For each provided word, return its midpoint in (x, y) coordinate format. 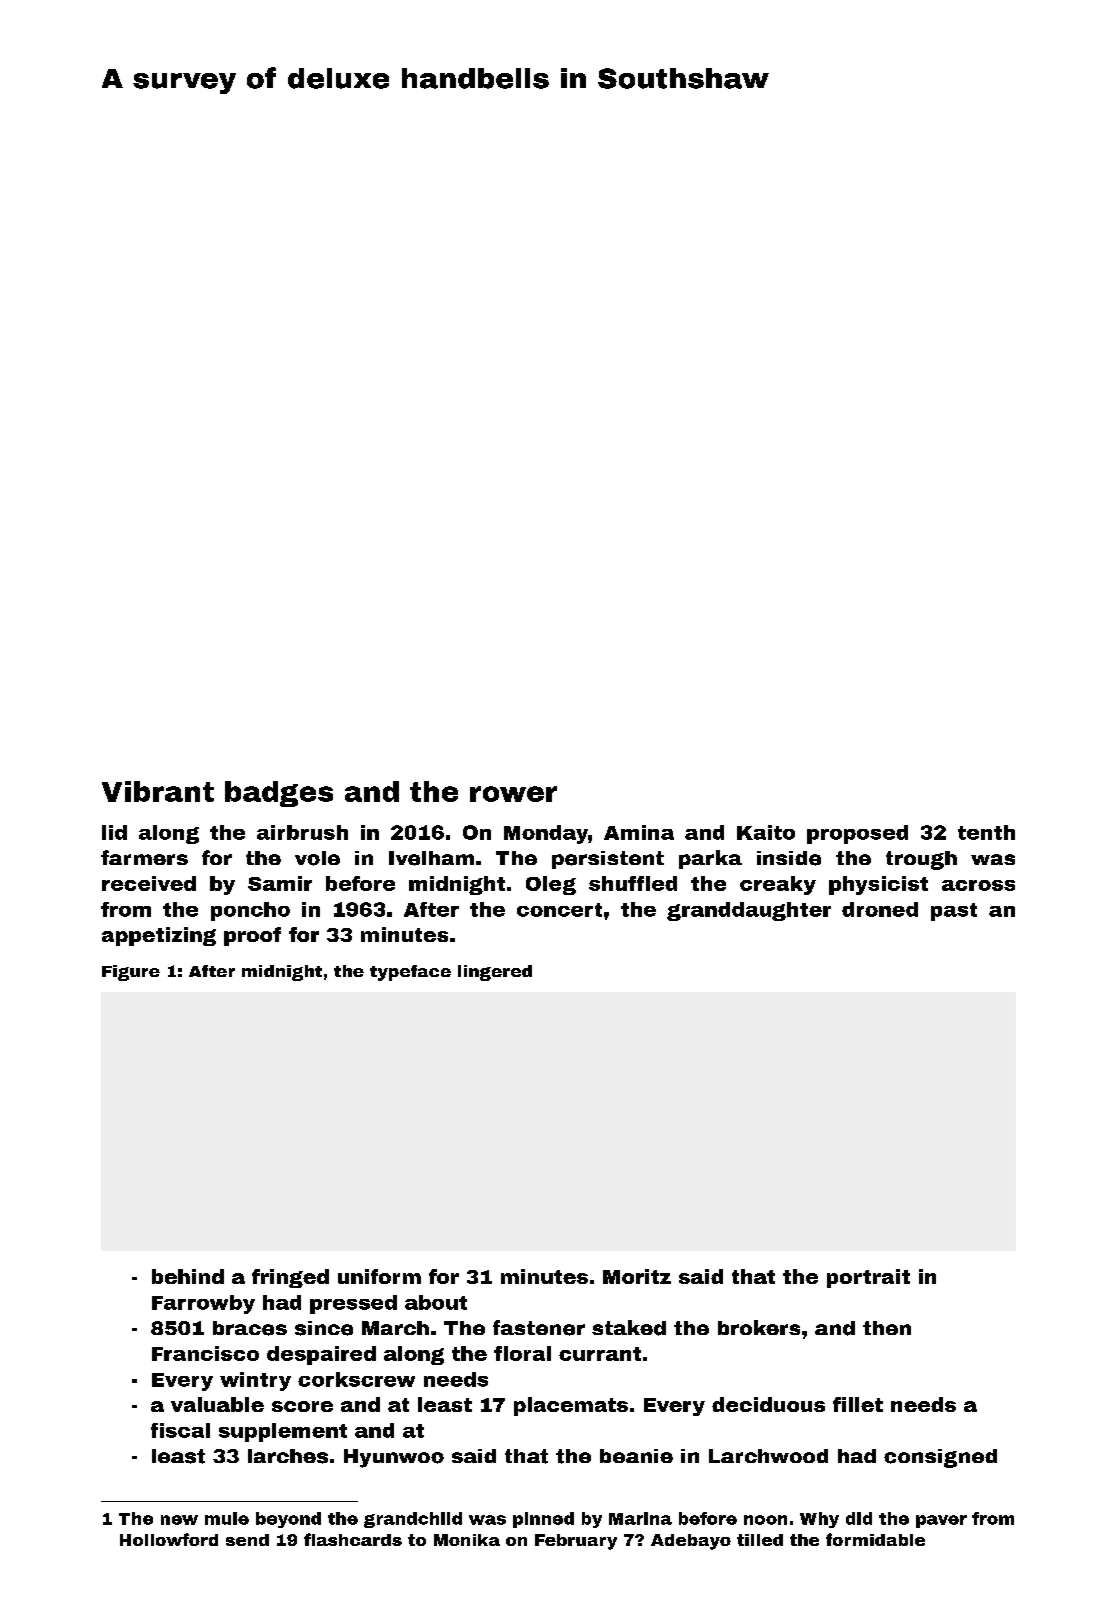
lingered (495, 973)
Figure (131, 973)
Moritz (637, 1276)
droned (880, 909)
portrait (868, 1278)
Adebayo (691, 1542)
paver (941, 1521)
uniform (379, 1276)
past (954, 912)
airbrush (302, 832)
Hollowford (169, 1539)
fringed (290, 1278)
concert (559, 910)
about (436, 1302)
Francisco (205, 1353)
